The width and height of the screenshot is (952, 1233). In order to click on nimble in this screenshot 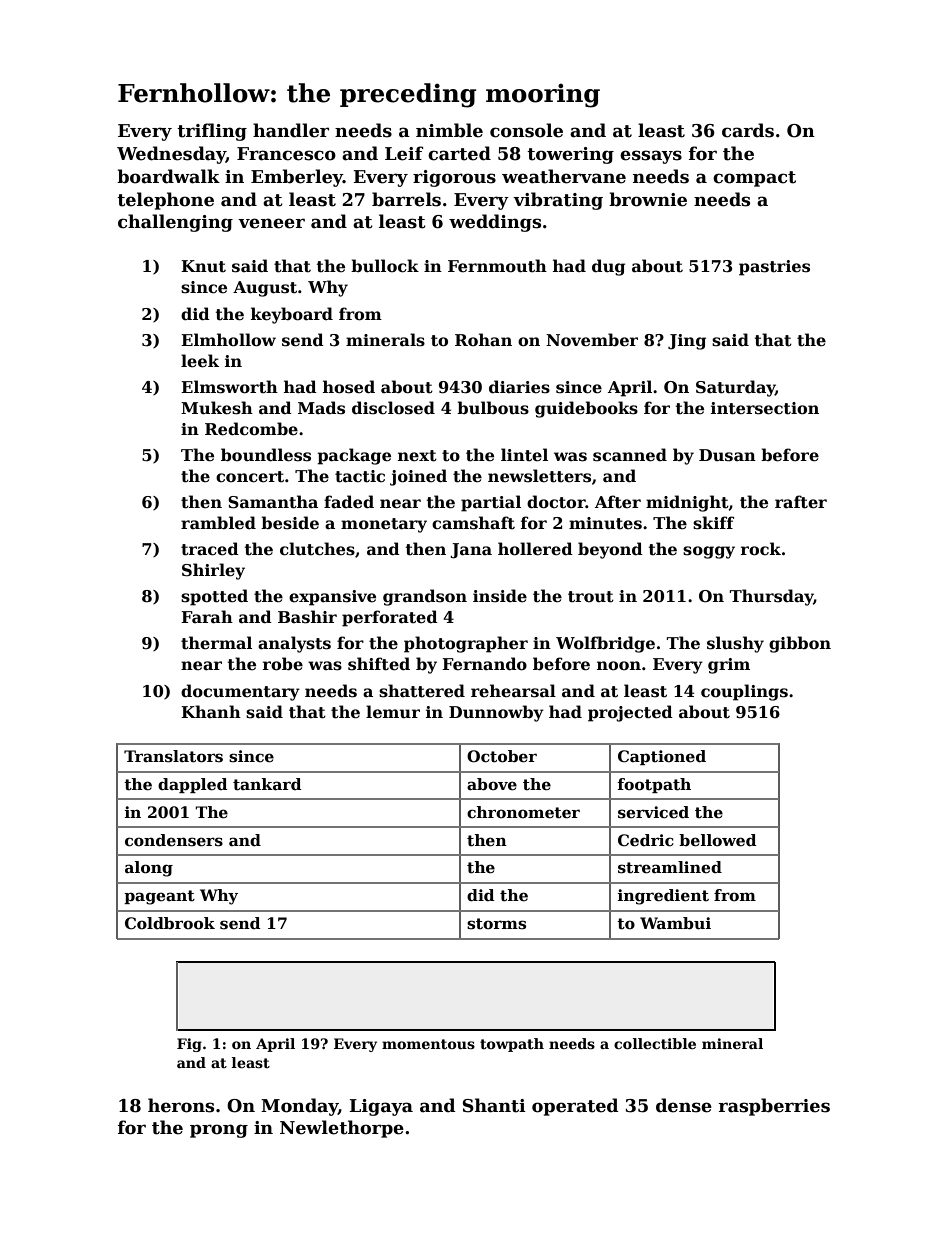, I will do `click(449, 130)`.
